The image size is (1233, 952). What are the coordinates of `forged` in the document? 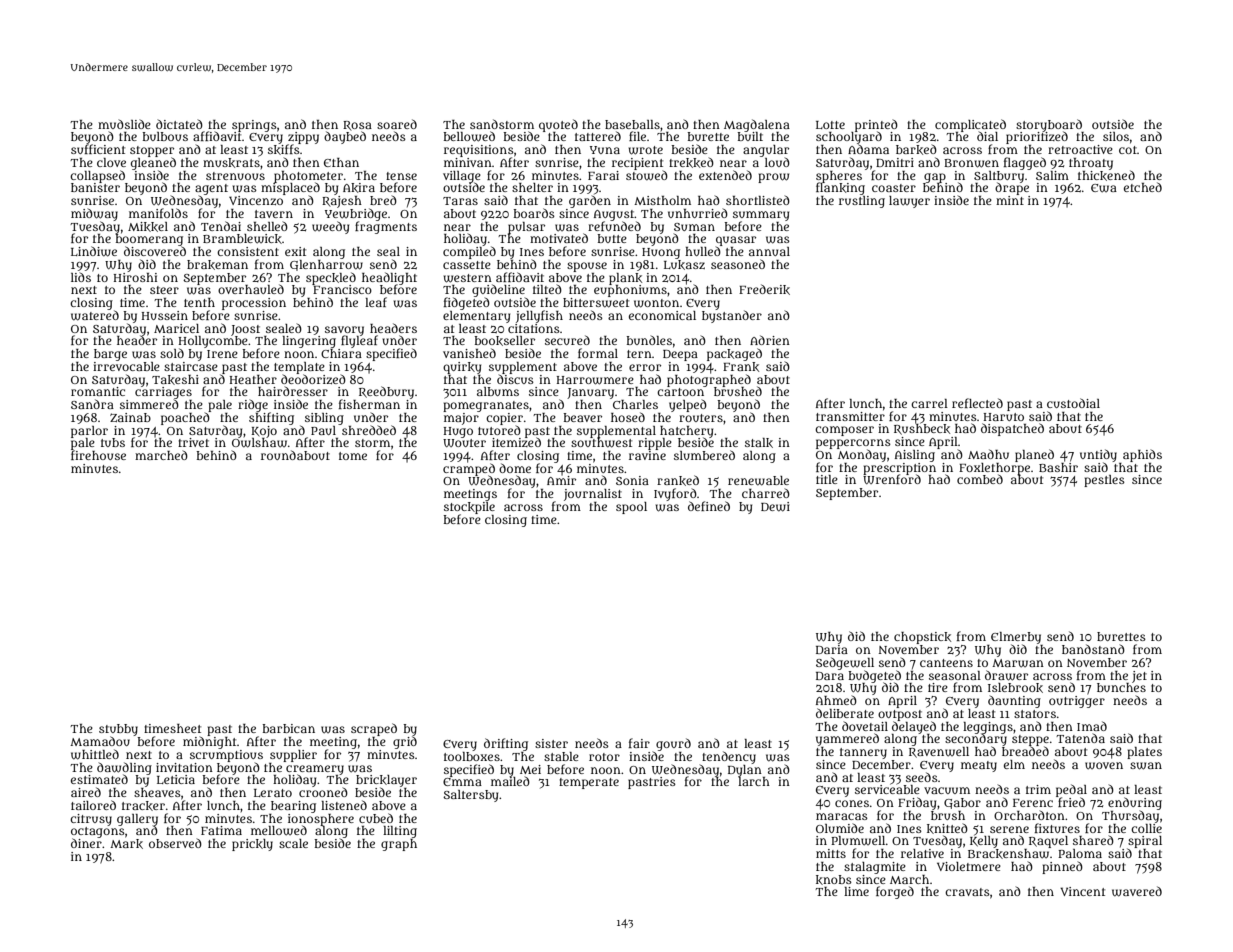 It's located at (895, 892).
